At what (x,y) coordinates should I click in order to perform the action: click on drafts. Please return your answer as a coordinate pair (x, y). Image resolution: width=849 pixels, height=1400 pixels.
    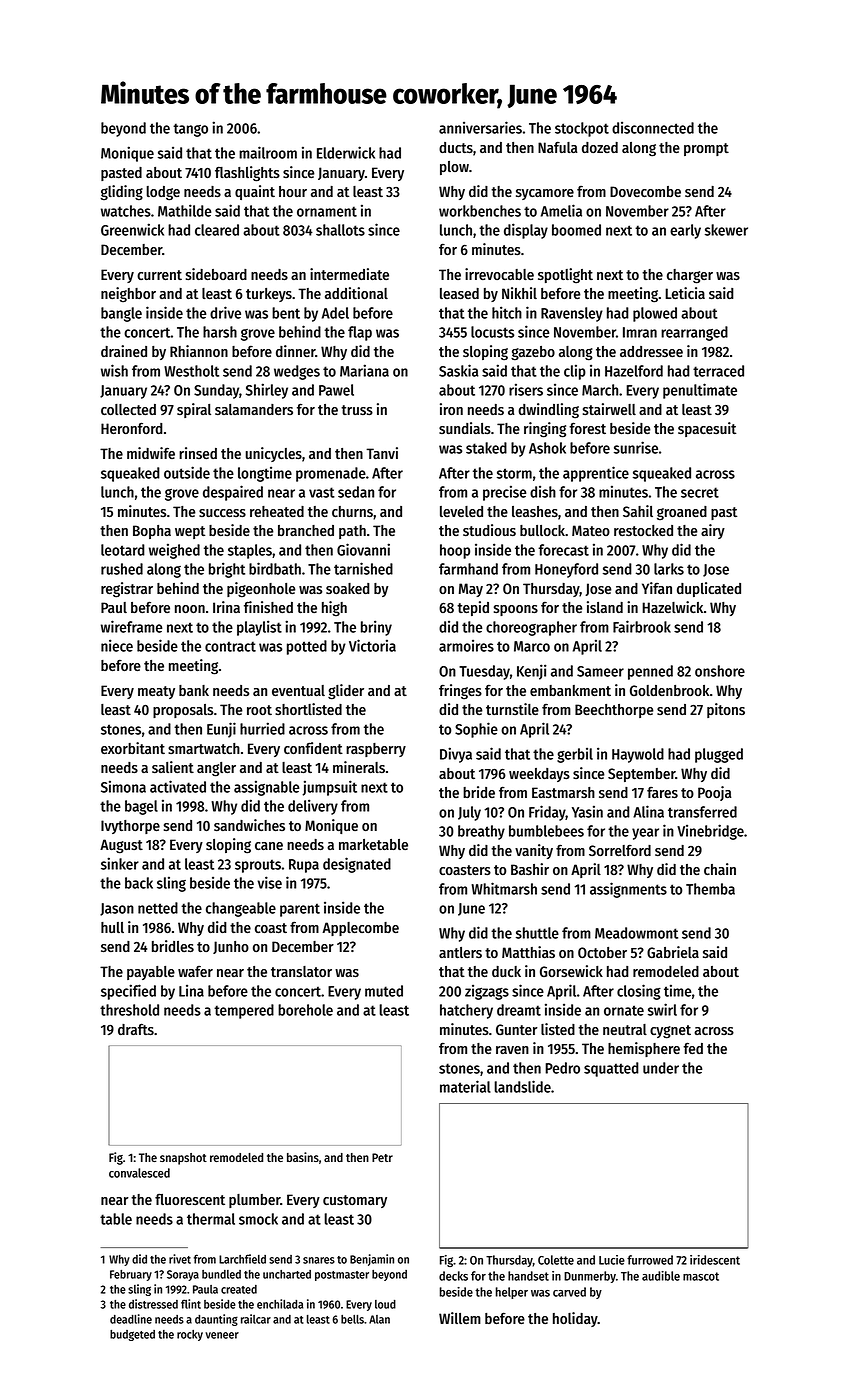
    Looking at the image, I should click on (136, 1029).
